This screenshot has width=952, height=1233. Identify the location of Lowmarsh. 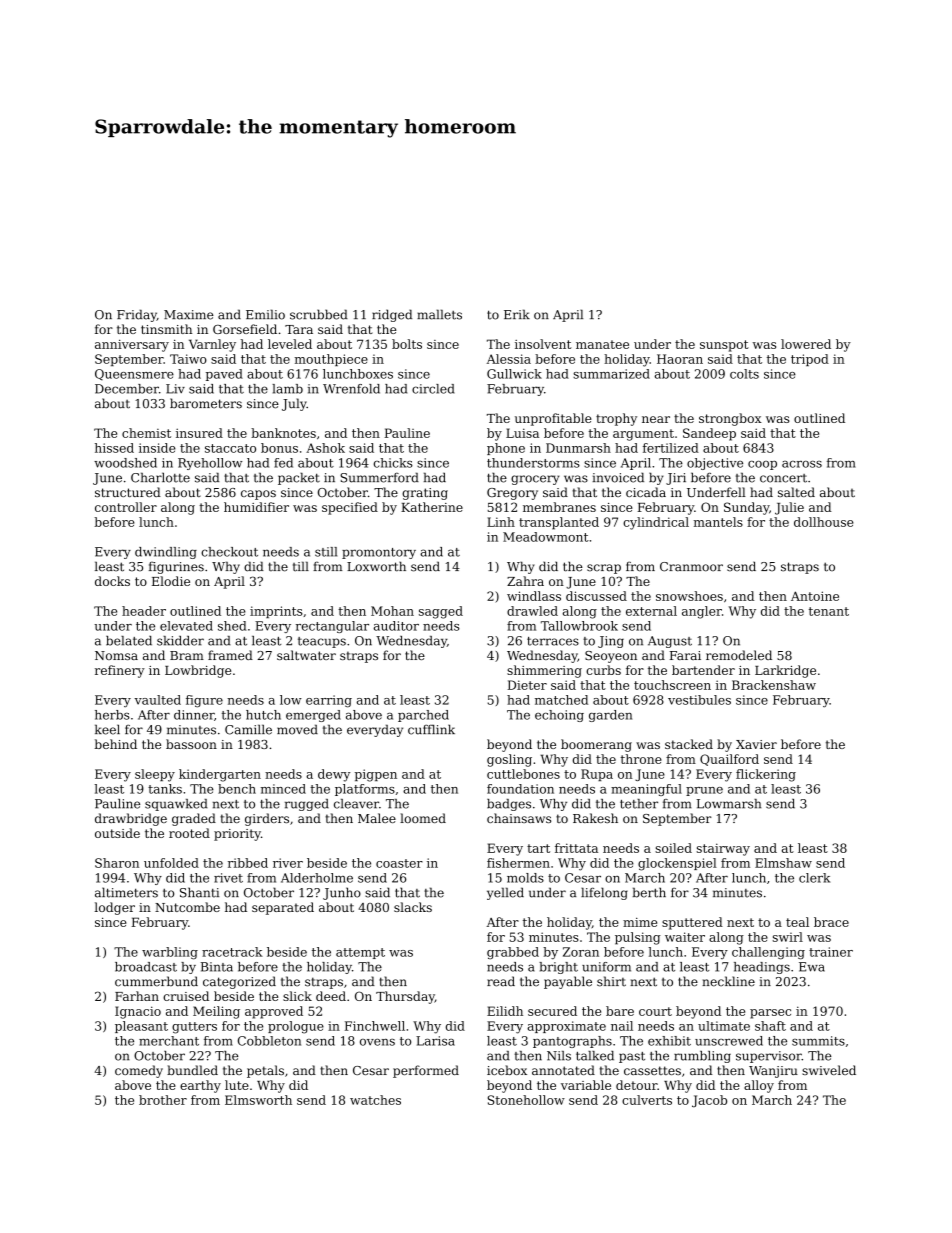
(729, 804).
